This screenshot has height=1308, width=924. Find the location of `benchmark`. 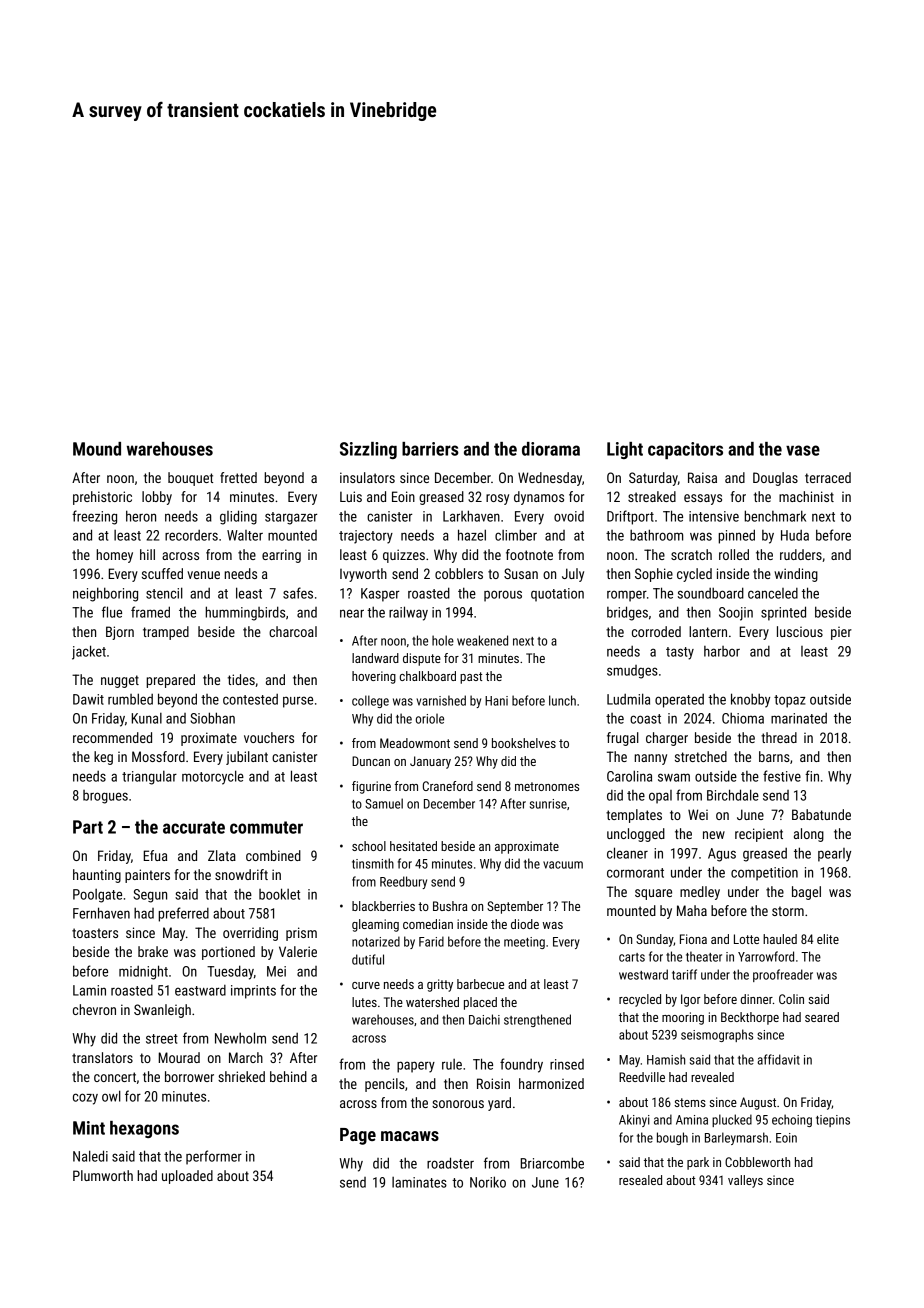

benchmark is located at coordinates (775, 516).
